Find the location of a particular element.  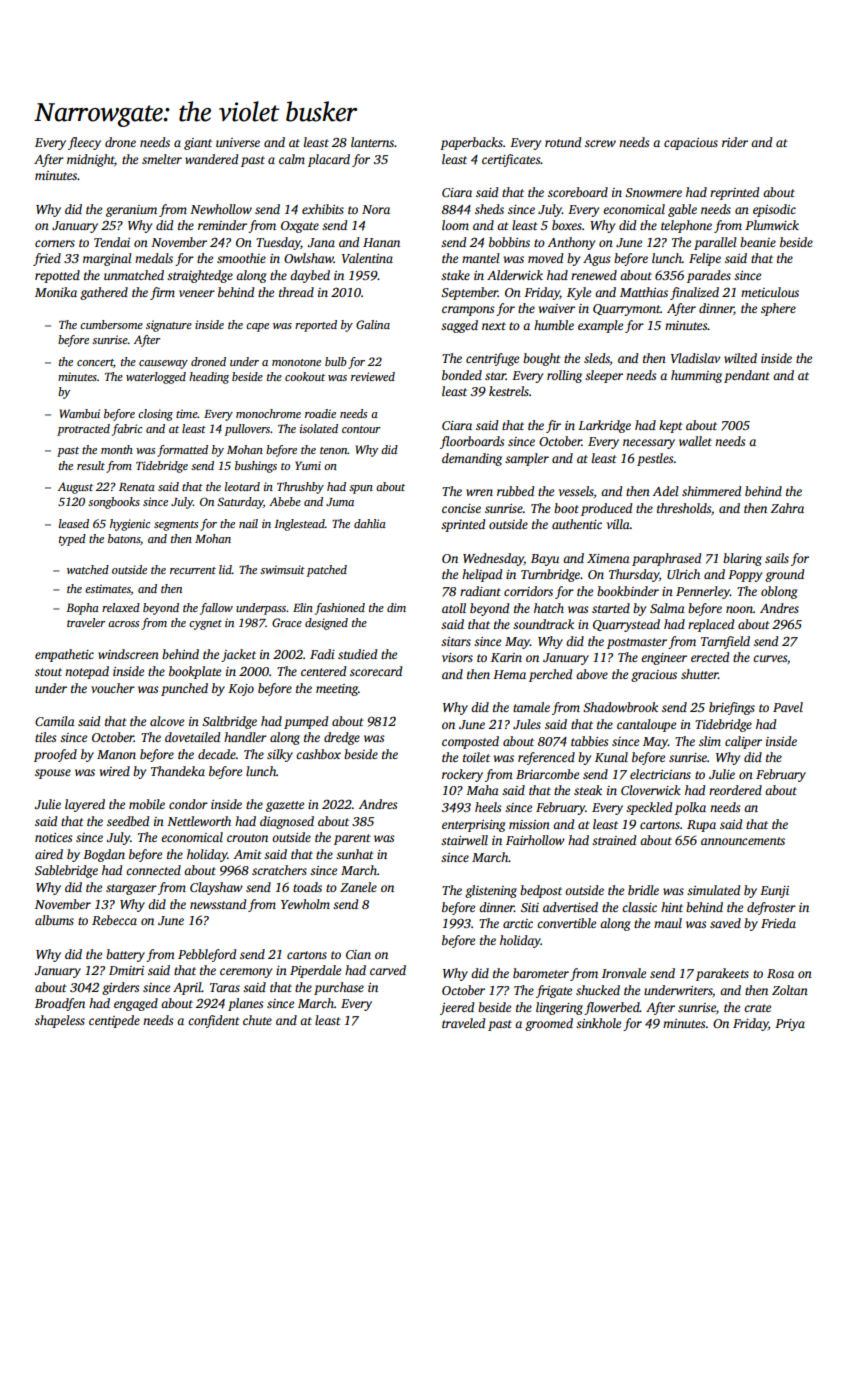

screw is located at coordinates (600, 143).
